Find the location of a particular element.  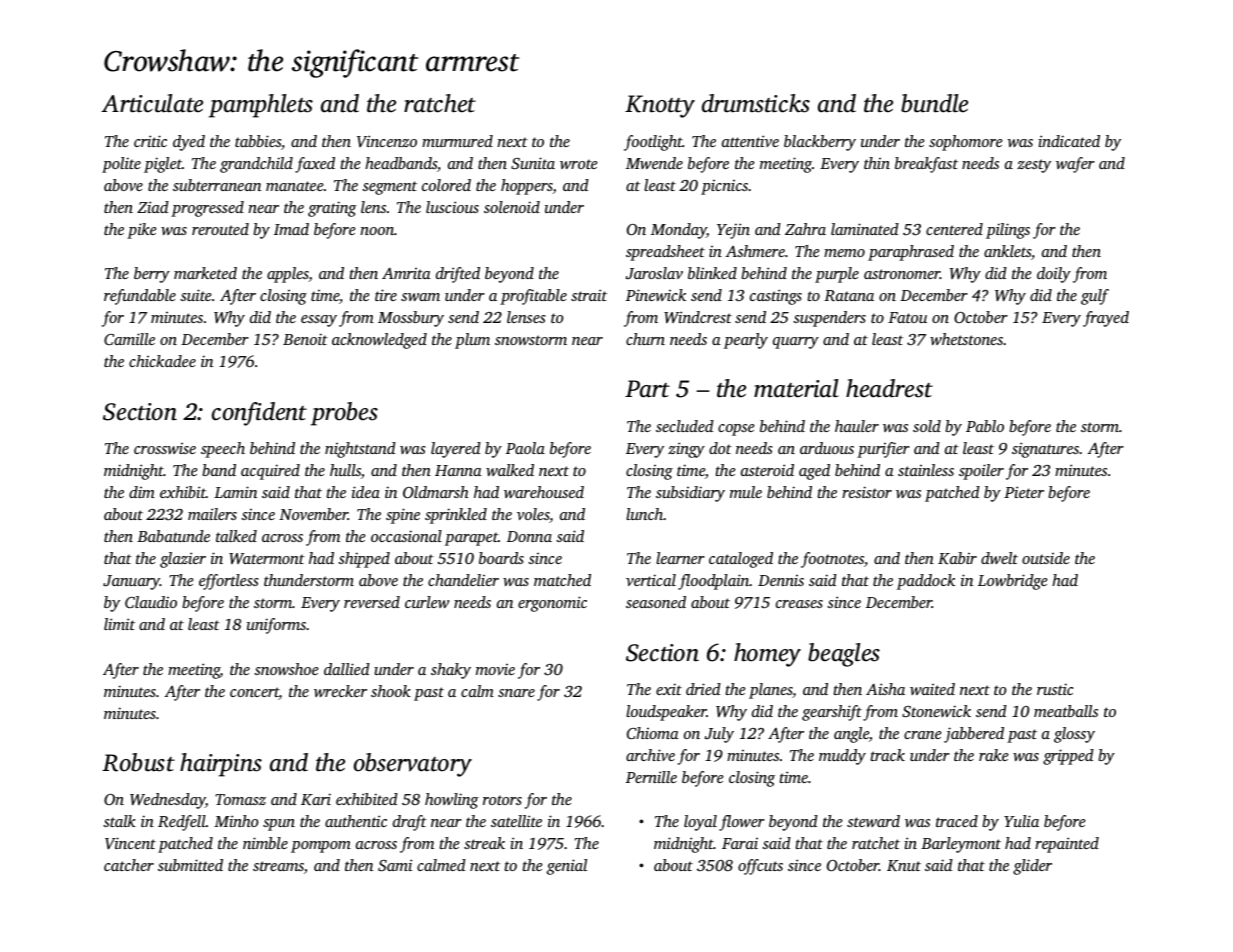

speech is located at coordinates (223, 450).
